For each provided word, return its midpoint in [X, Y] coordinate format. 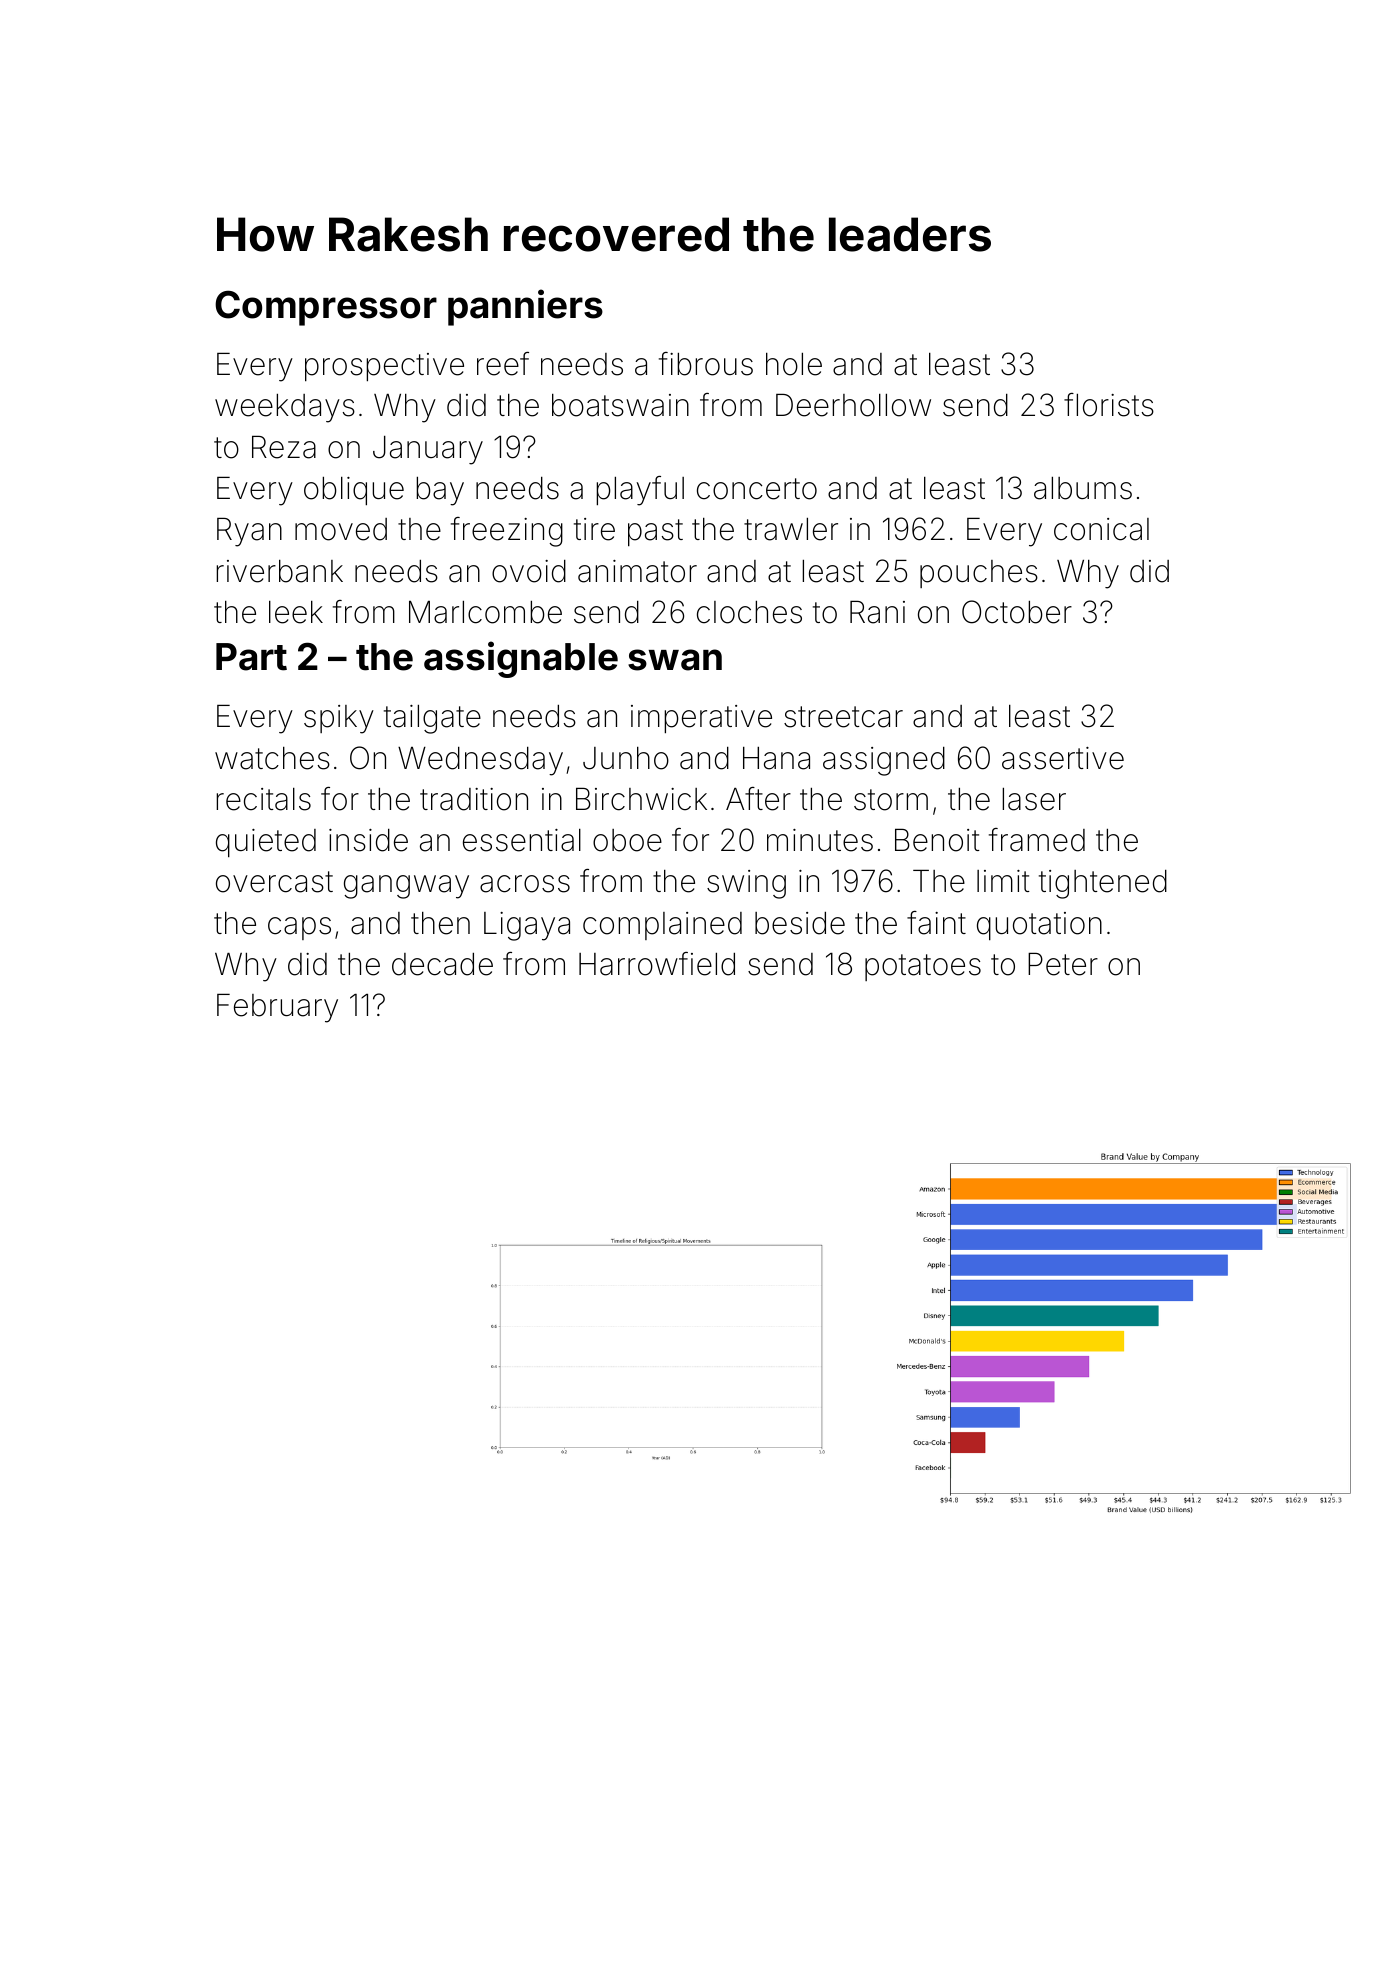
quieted [266, 843]
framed [1037, 840]
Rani [877, 612]
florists [1109, 405]
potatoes [923, 967]
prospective [384, 367]
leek [296, 612]
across [525, 884]
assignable [521, 659]
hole [794, 364]
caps [299, 928]
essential [522, 840]
